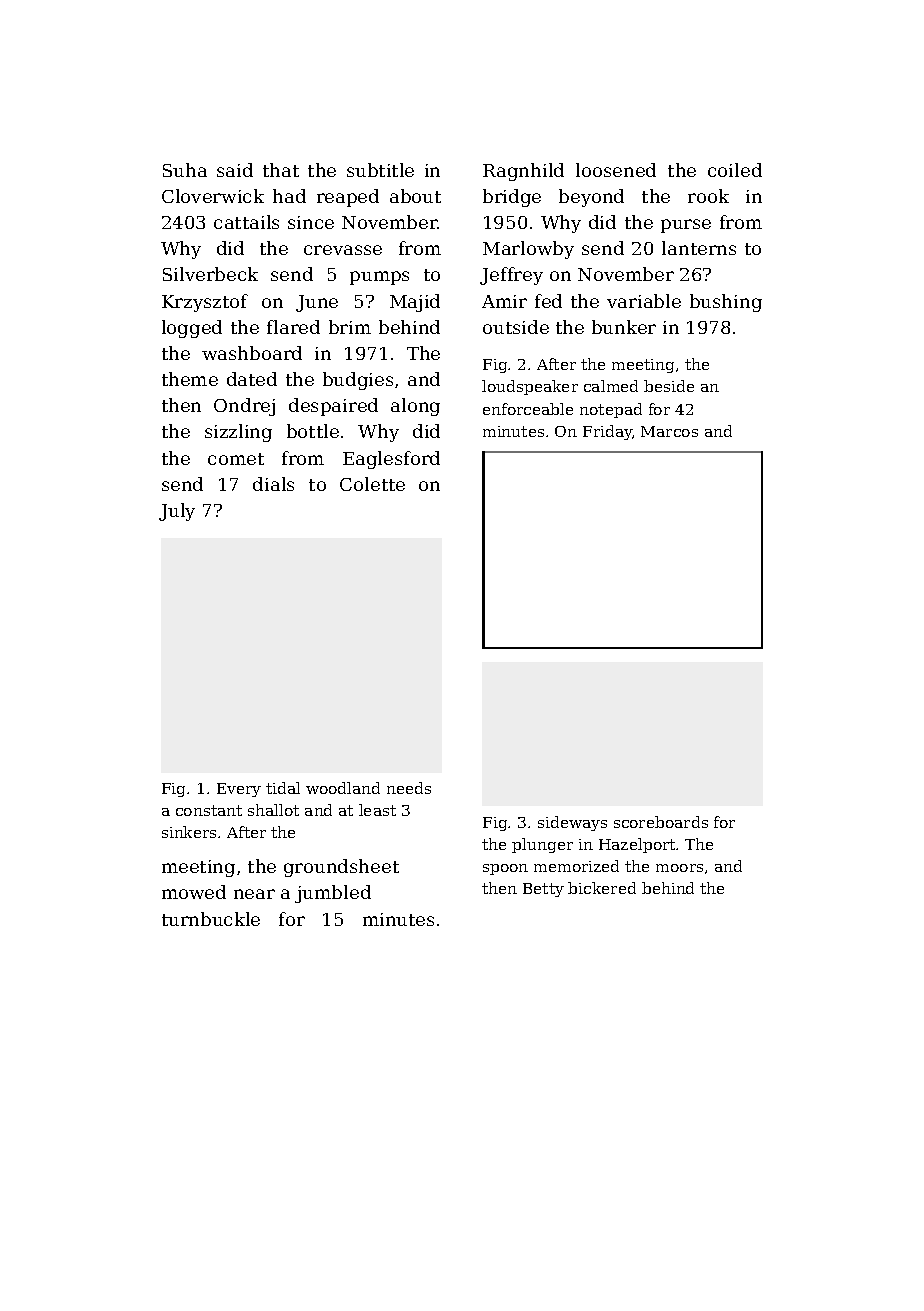 The image size is (924, 1311). Describe the element at coordinates (211, 919) in the screenshot. I see `turnbuckle` at that location.
